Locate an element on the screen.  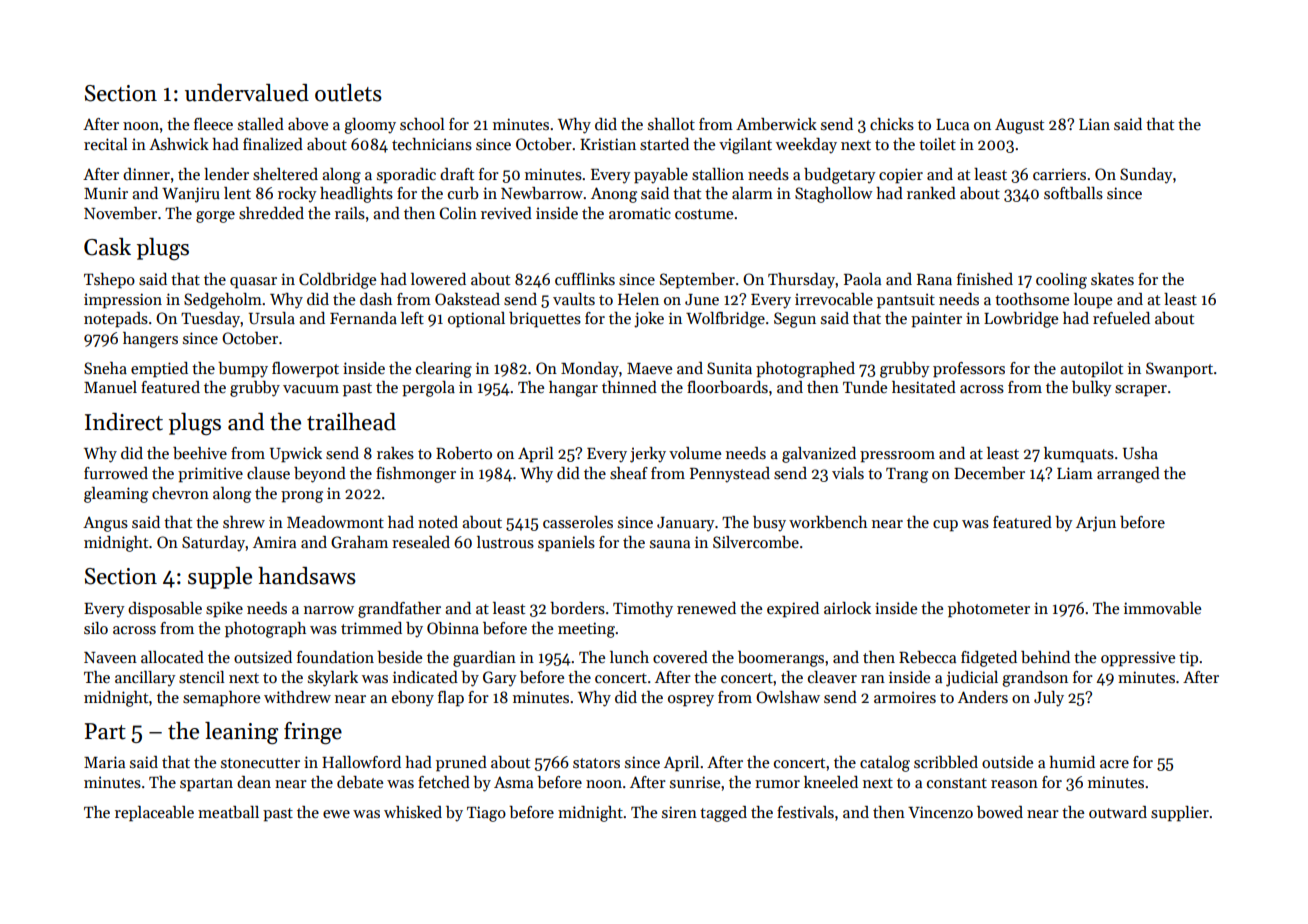
Lian is located at coordinates (1094, 124).
